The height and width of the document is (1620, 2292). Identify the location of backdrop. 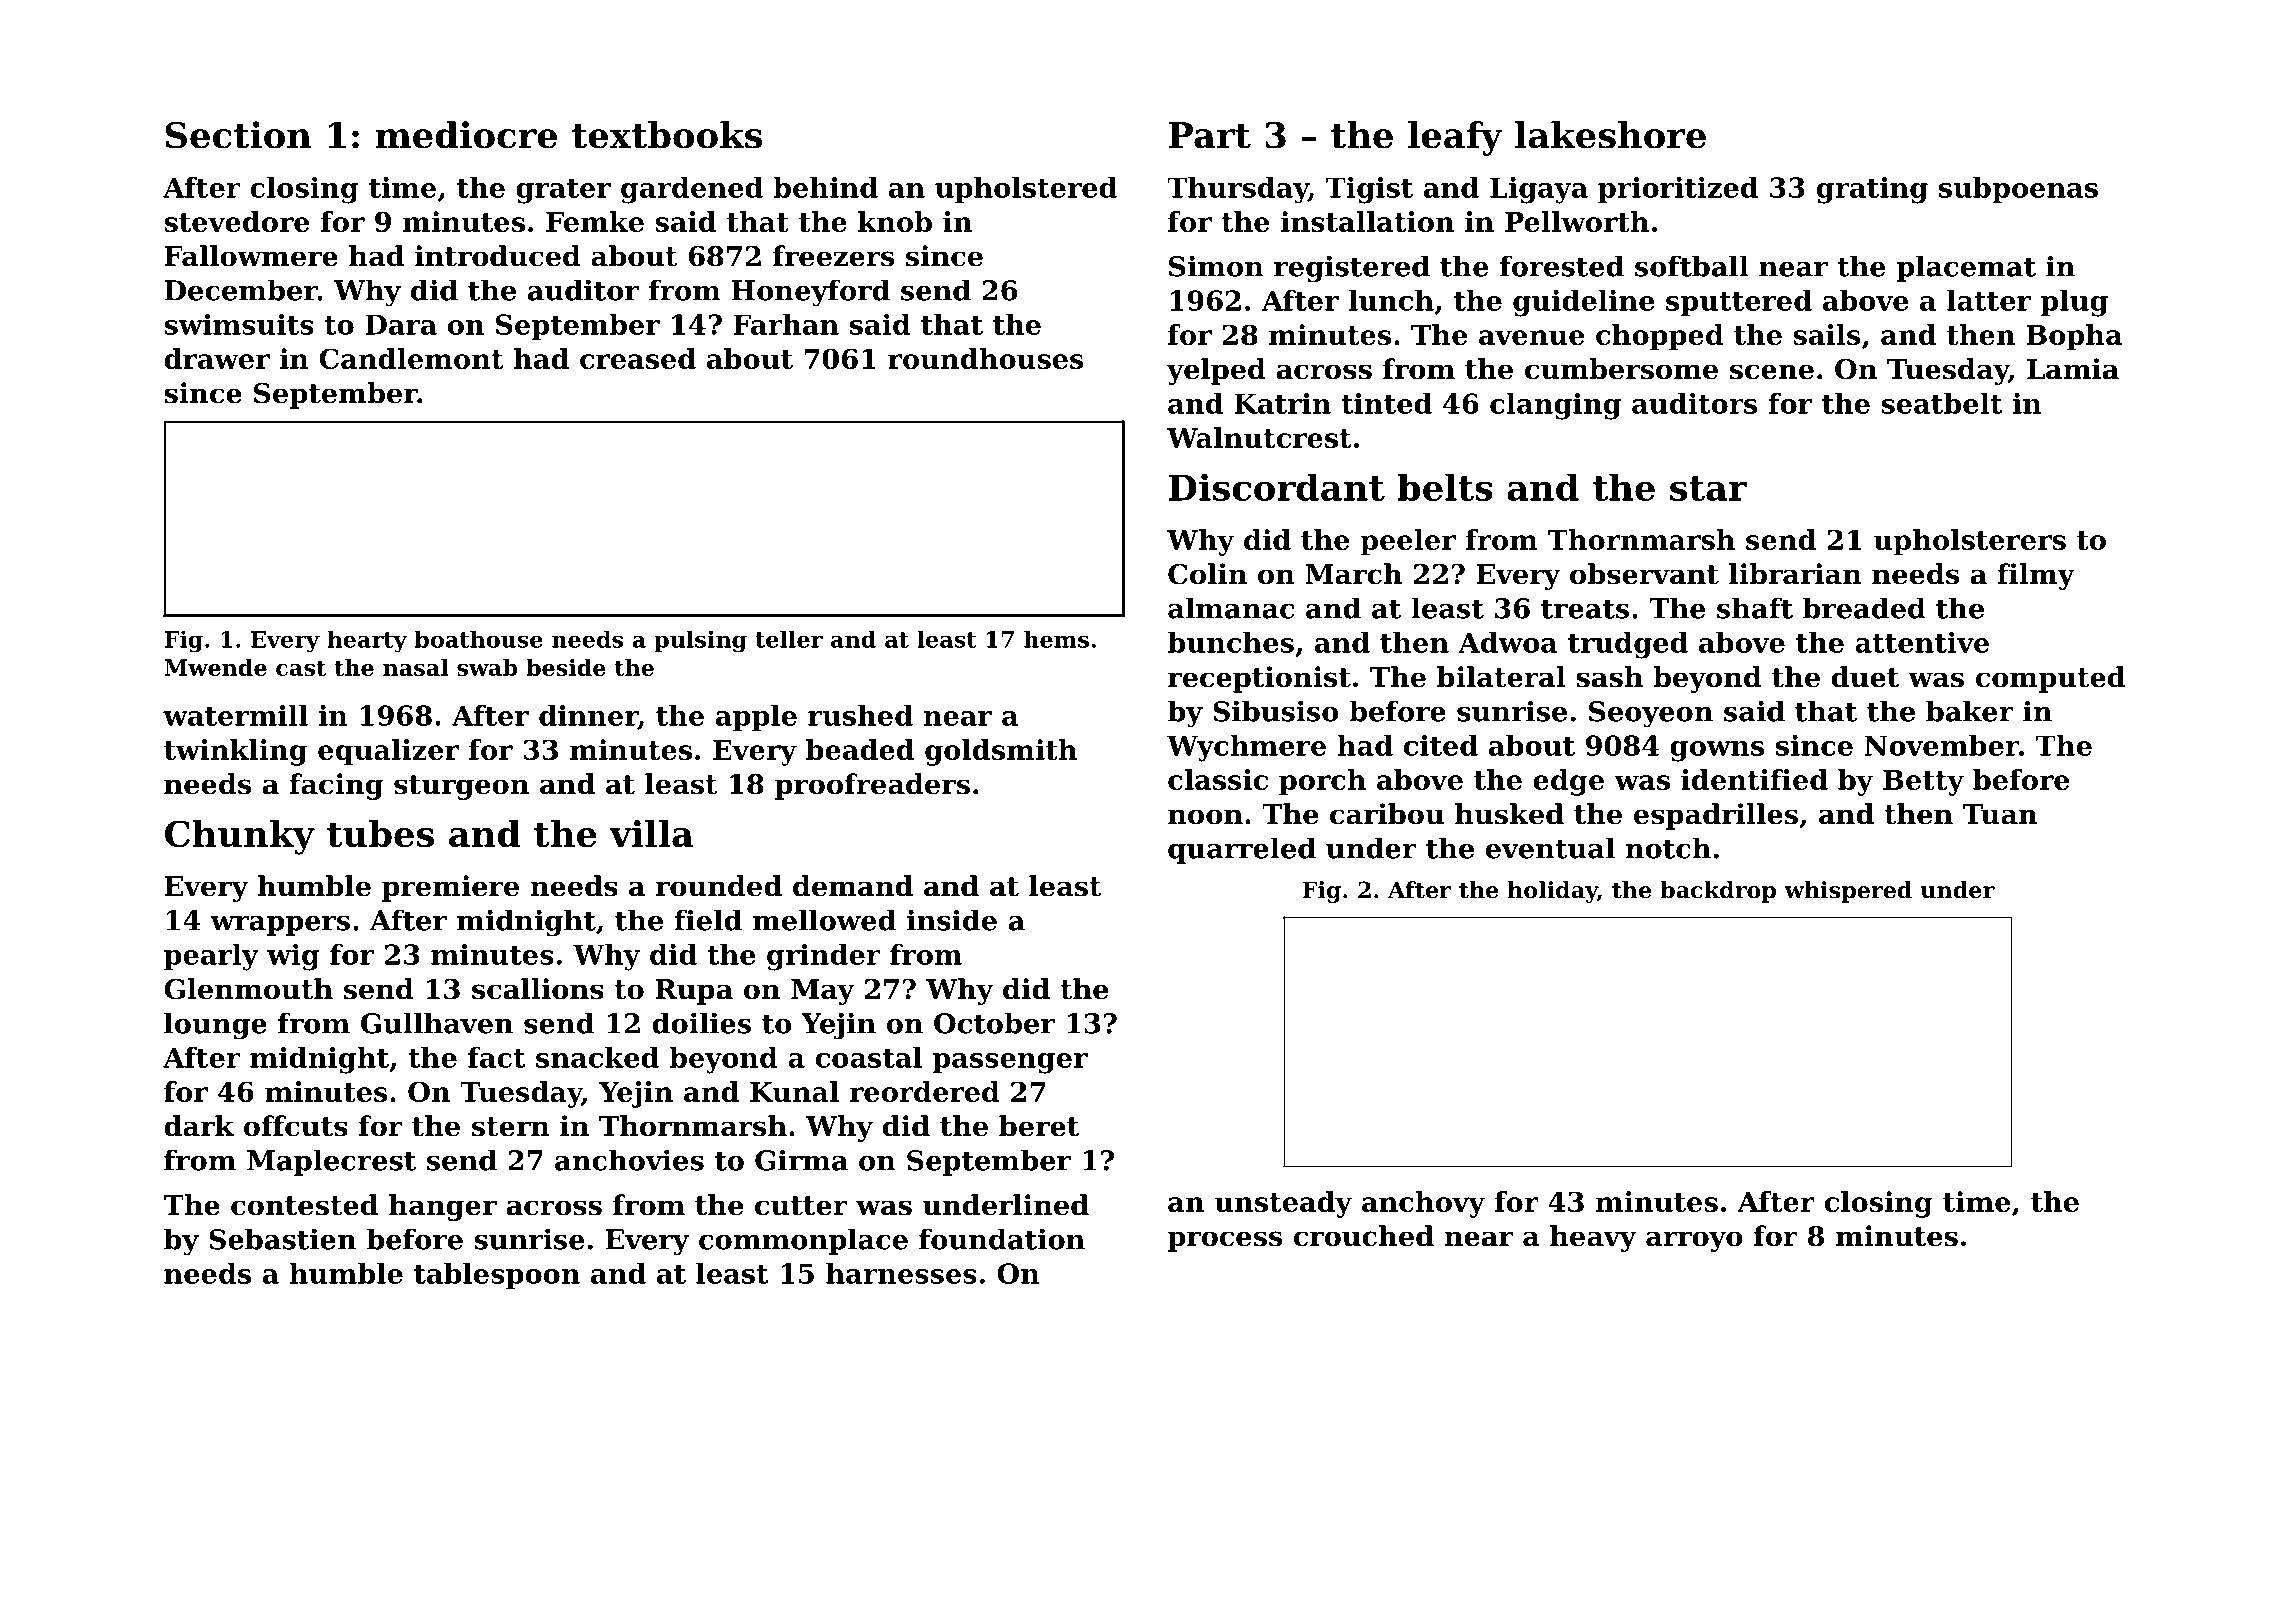
(1718, 892).
